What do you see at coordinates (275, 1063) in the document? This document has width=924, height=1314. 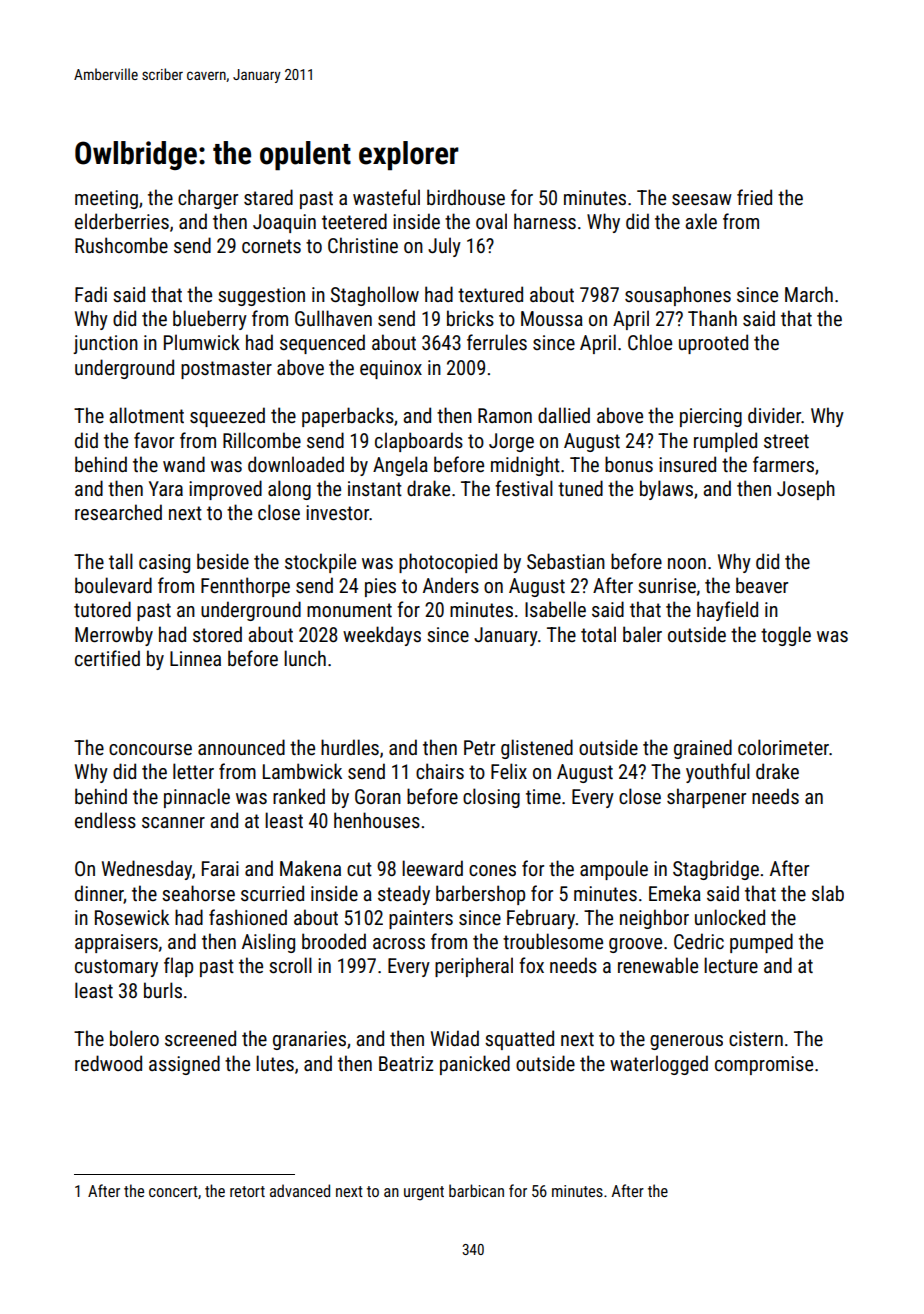 I see `lutes` at bounding box center [275, 1063].
